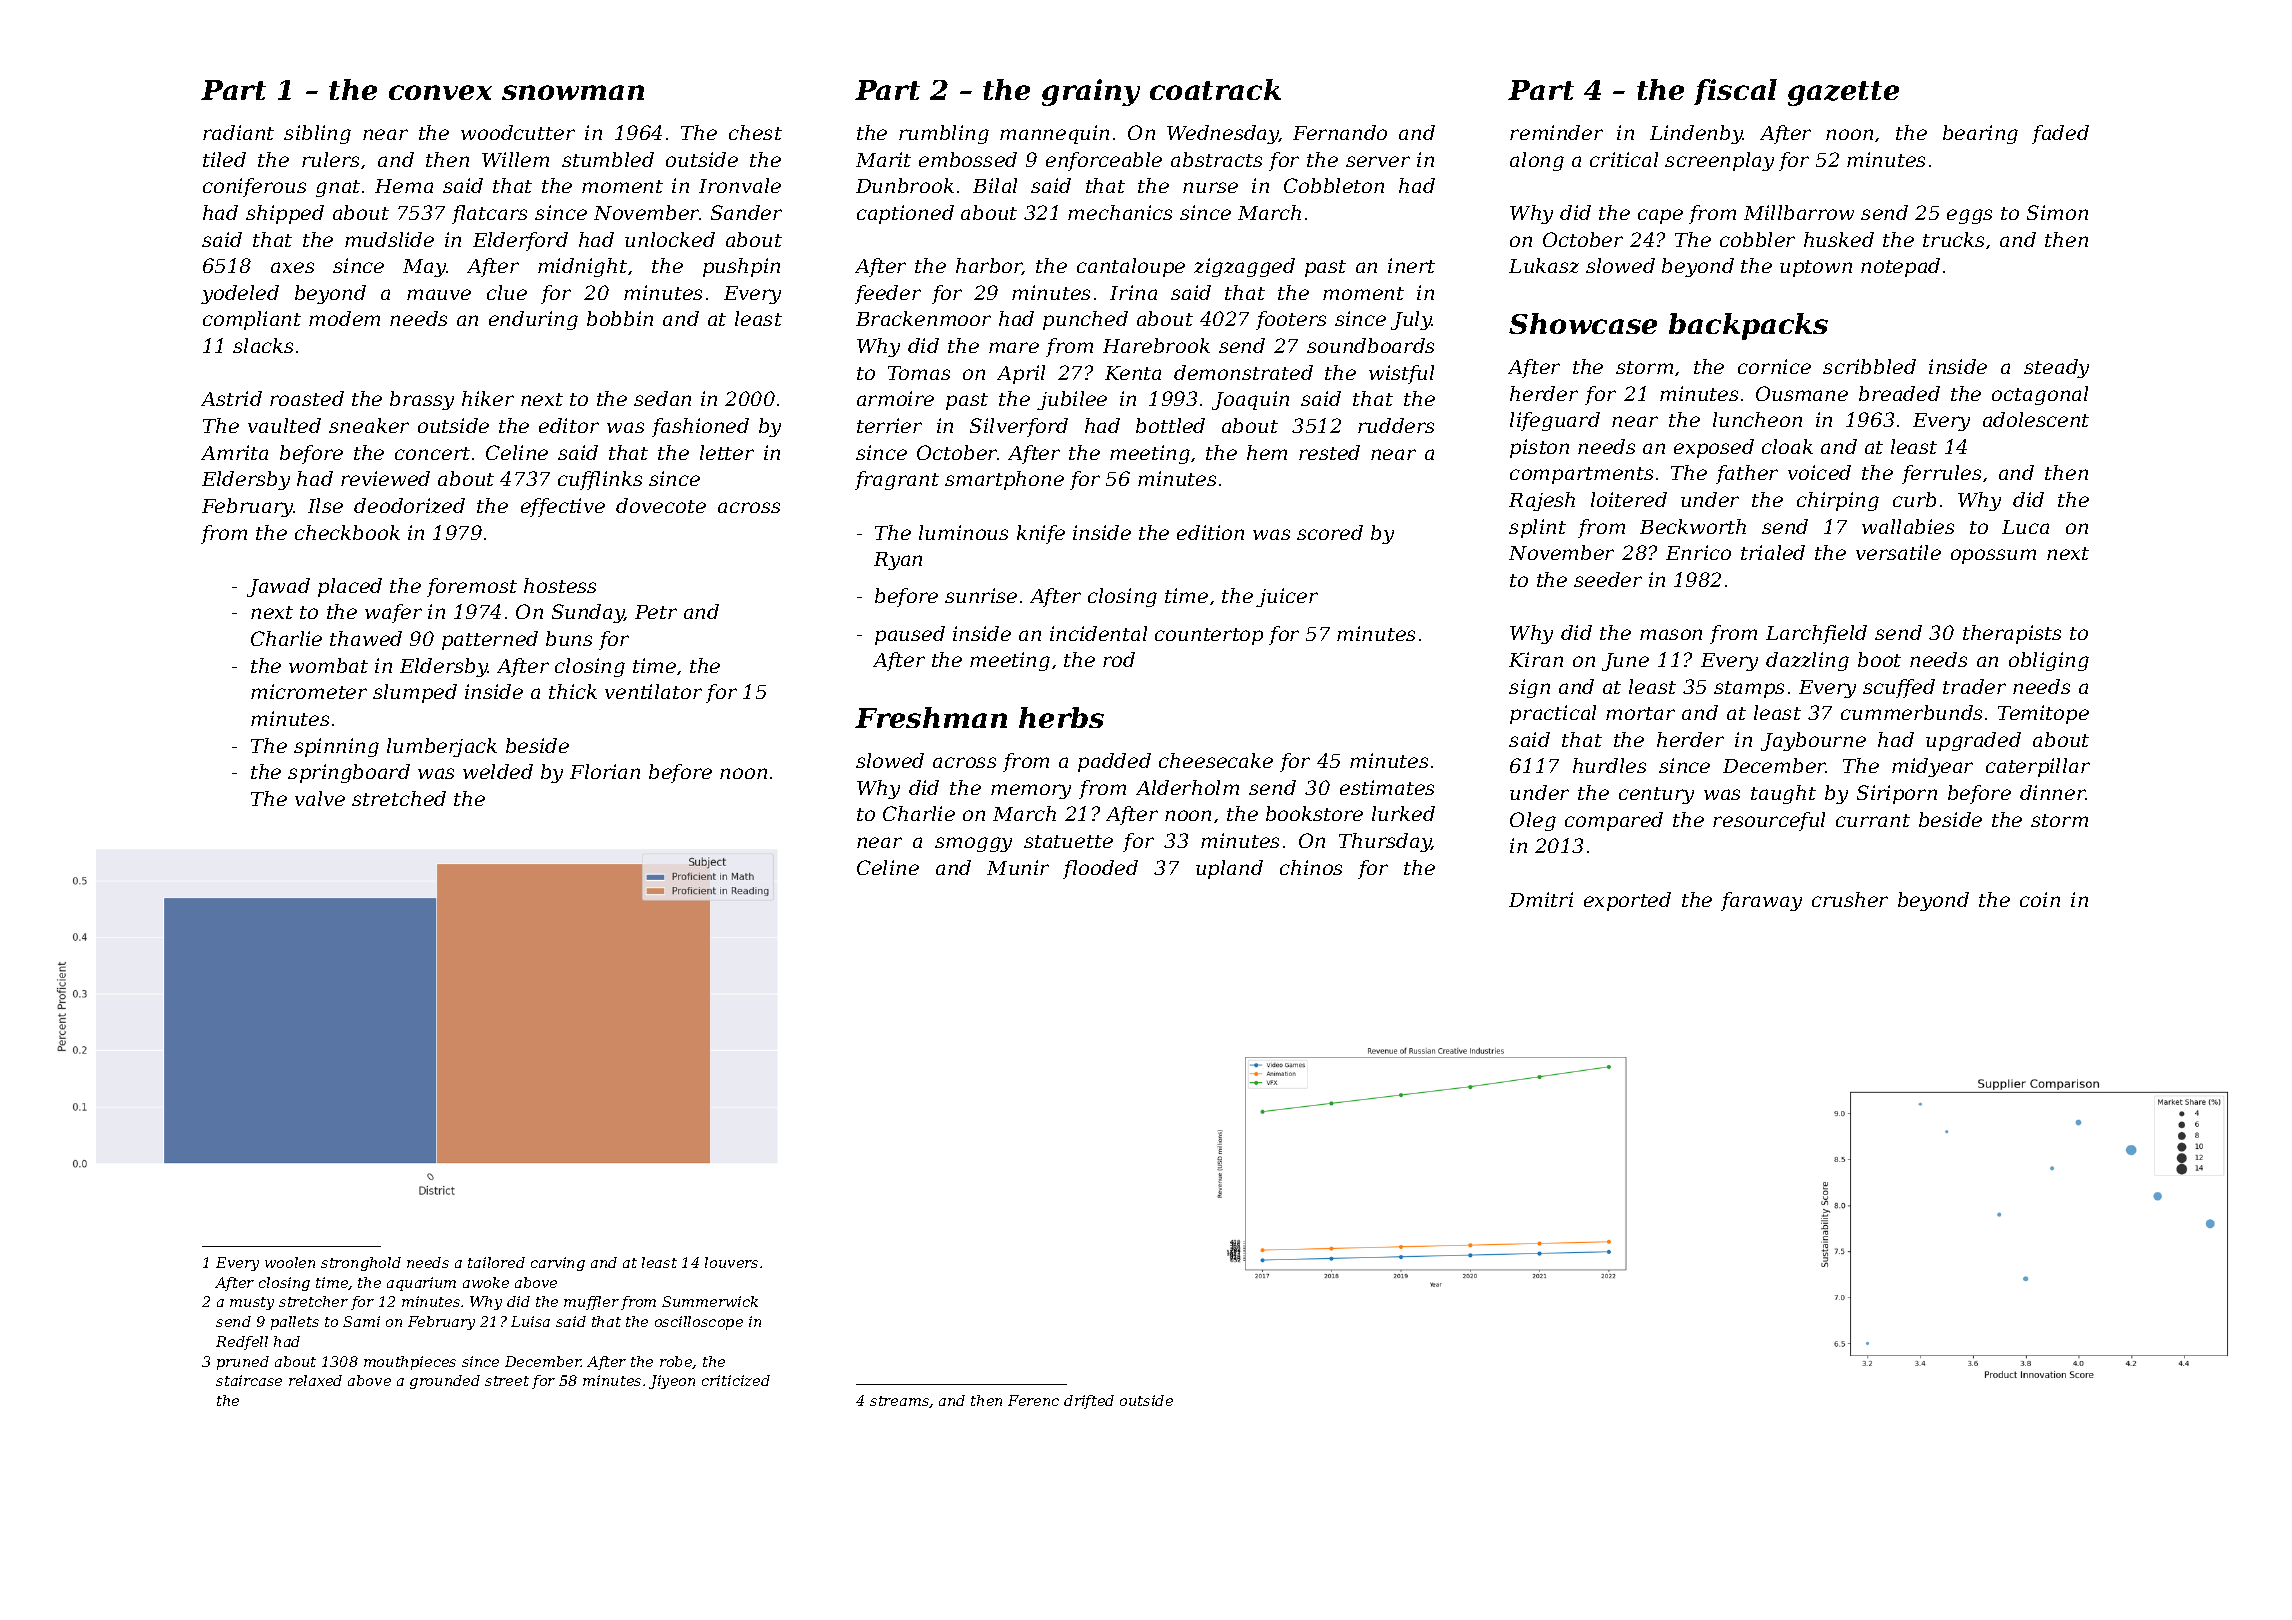 The height and width of the image is (1620, 2292). What do you see at coordinates (440, 92) in the image?
I see `convex` at bounding box center [440, 92].
